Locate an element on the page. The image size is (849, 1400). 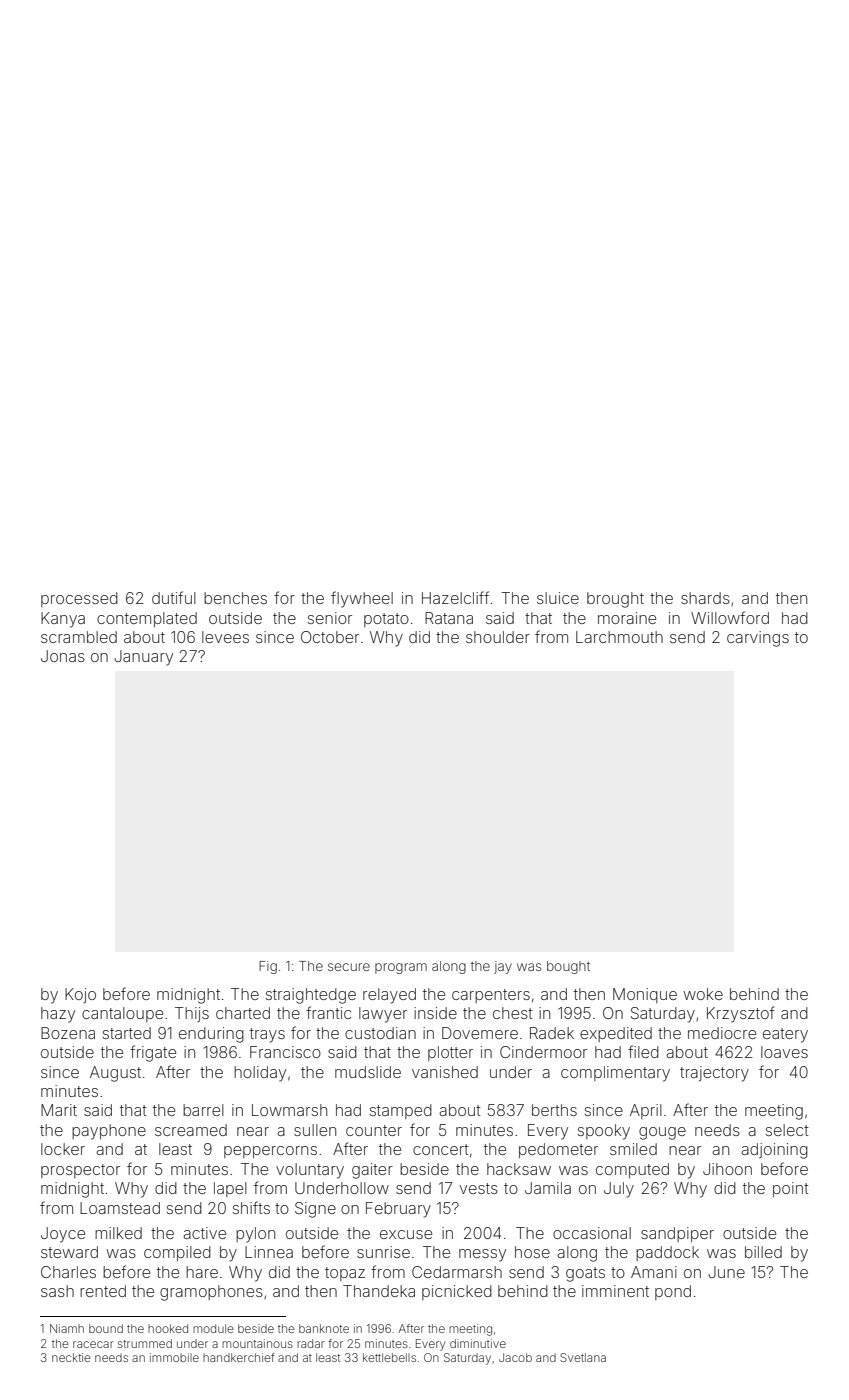
bound is located at coordinates (106, 1328).
